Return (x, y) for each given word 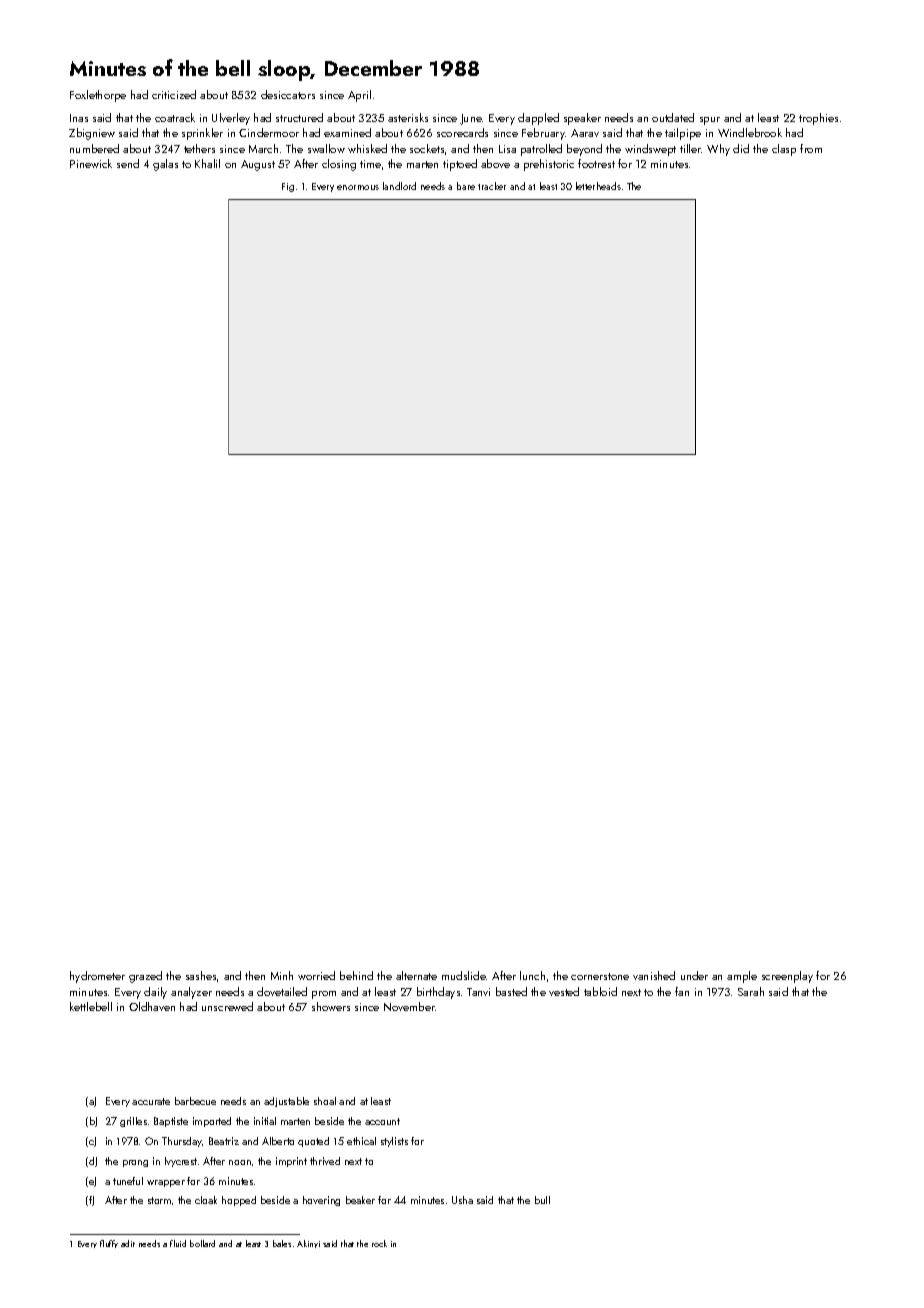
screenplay (787, 977)
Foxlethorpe (98, 96)
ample (742, 977)
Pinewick (91, 163)
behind (356, 975)
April (359, 96)
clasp (784, 150)
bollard (202, 1243)
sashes (201, 975)
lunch (532, 975)
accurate (151, 1101)
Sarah (751, 991)
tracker (492, 186)
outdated (673, 117)
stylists (394, 1142)
